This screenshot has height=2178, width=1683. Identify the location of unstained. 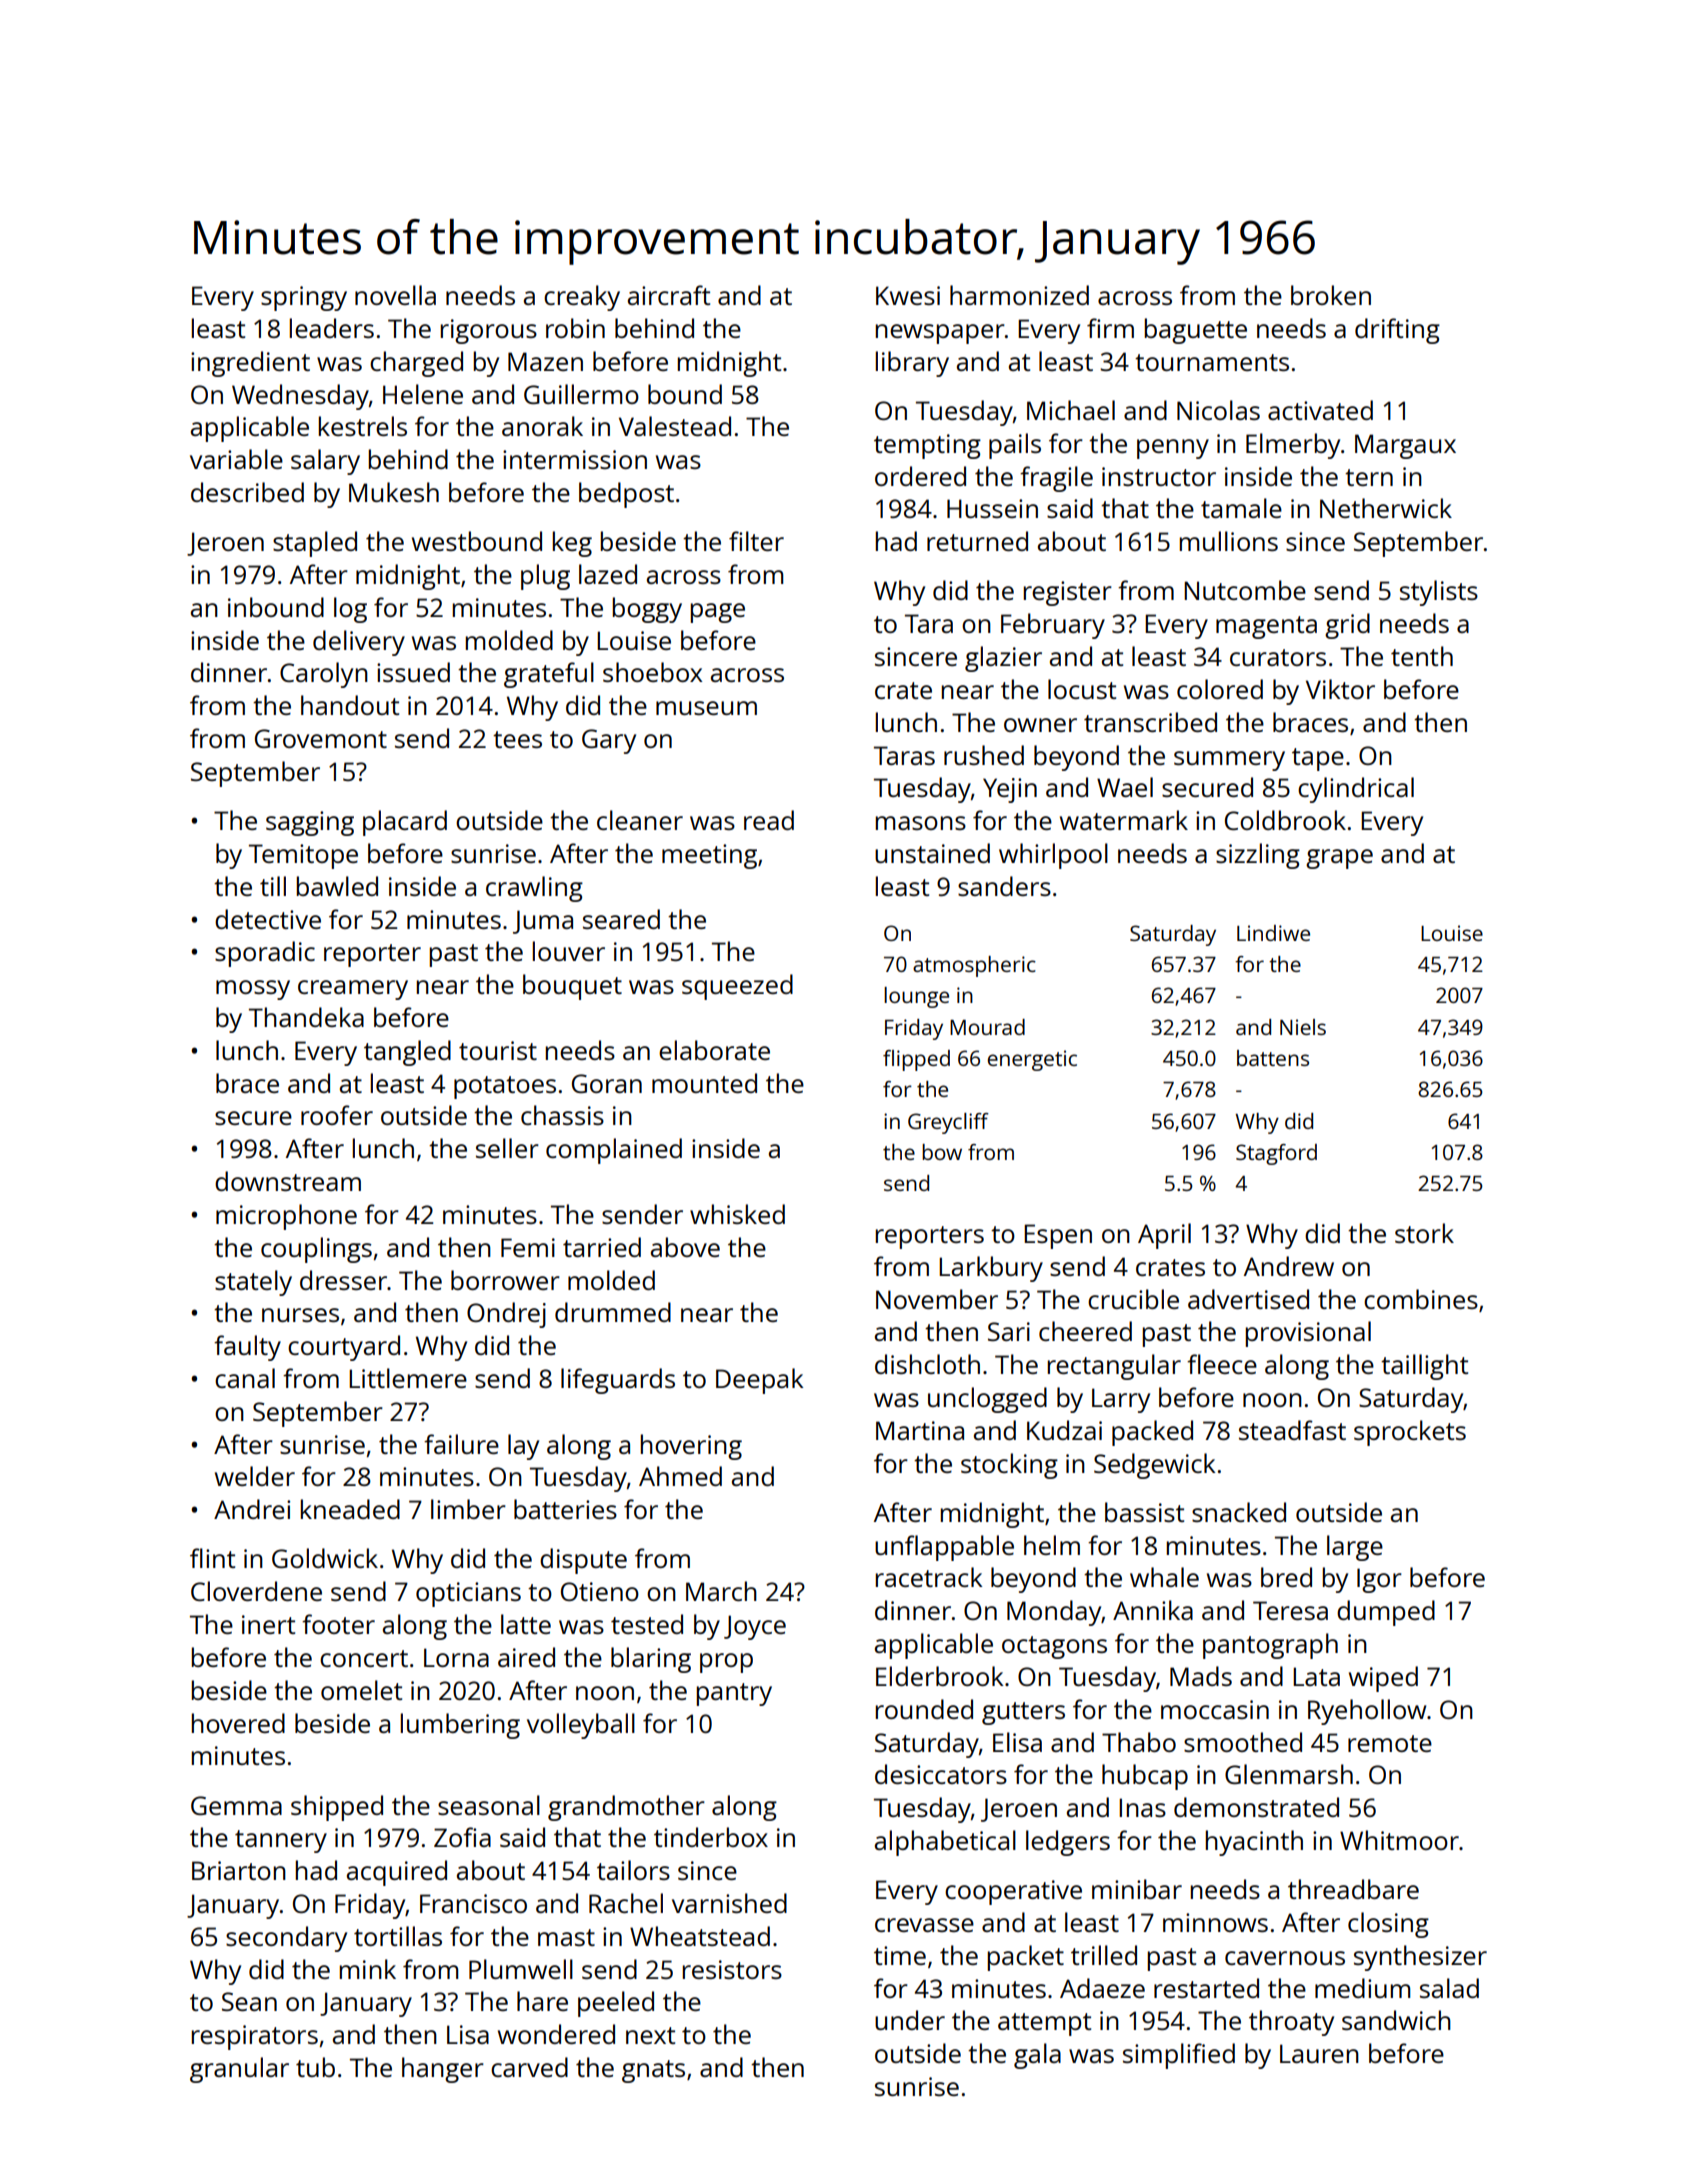
(932, 853).
